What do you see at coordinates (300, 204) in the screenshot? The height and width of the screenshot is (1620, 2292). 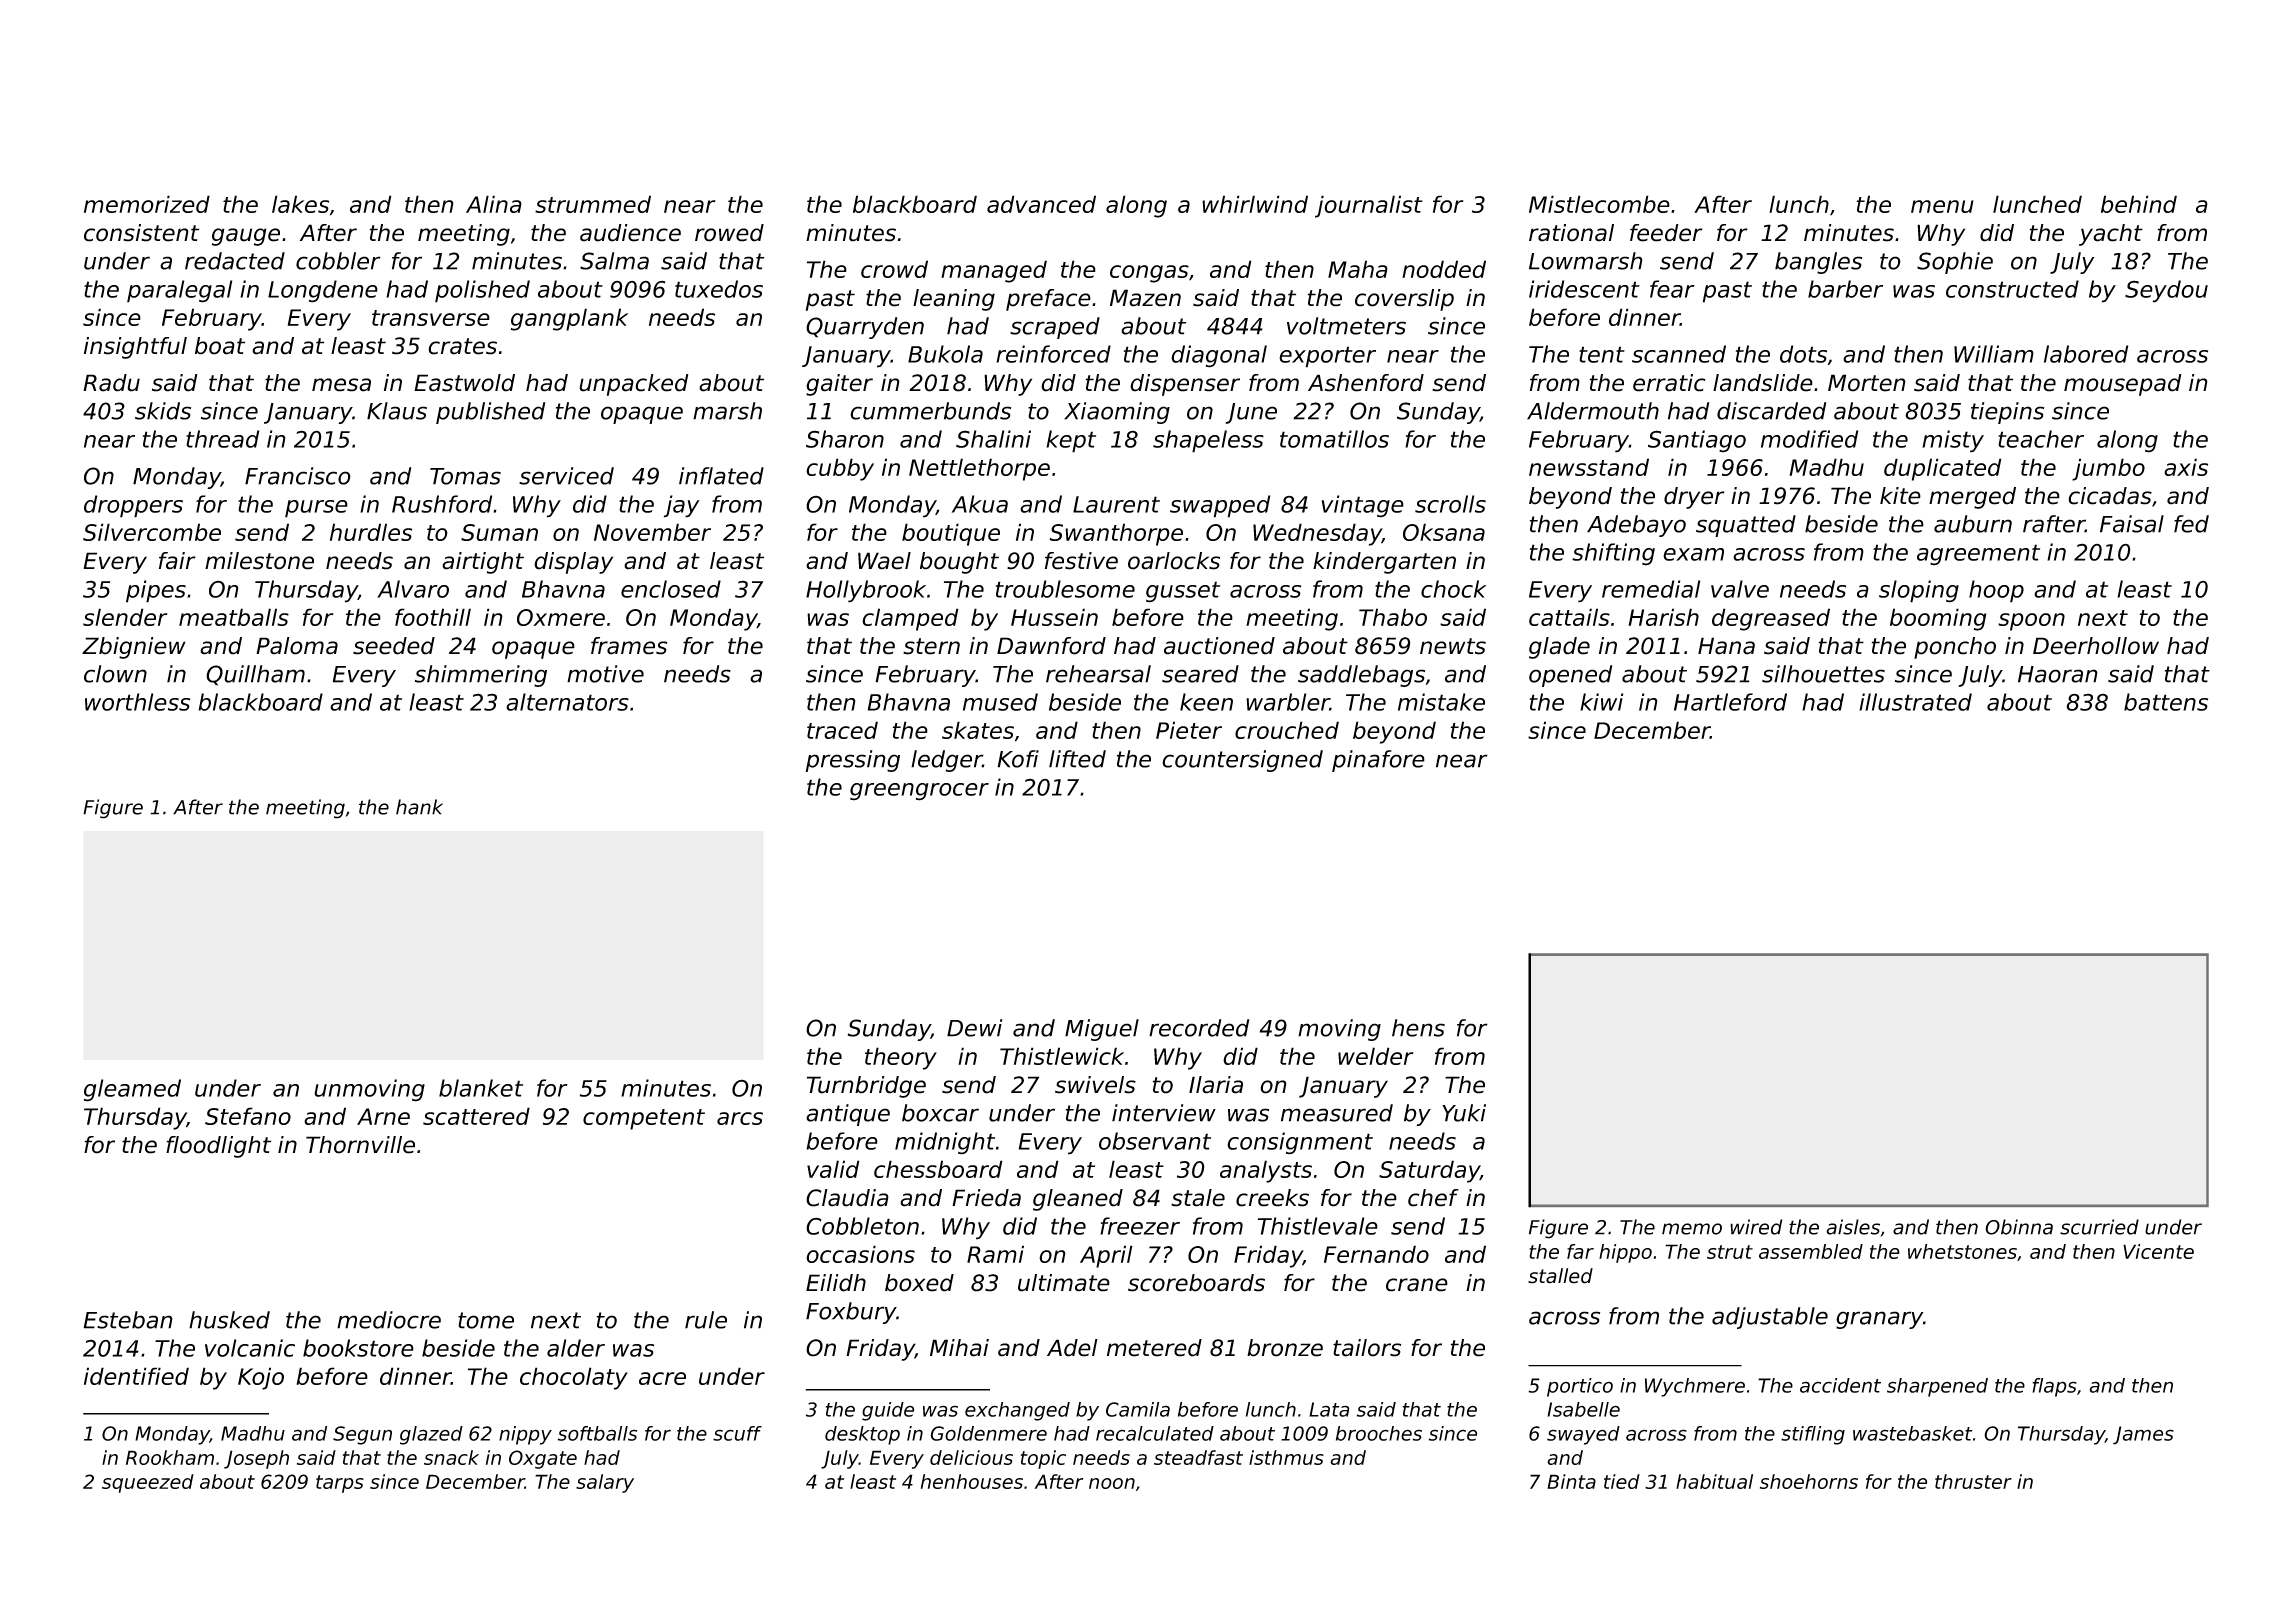 I see `lakes` at bounding box center [300, 204].
